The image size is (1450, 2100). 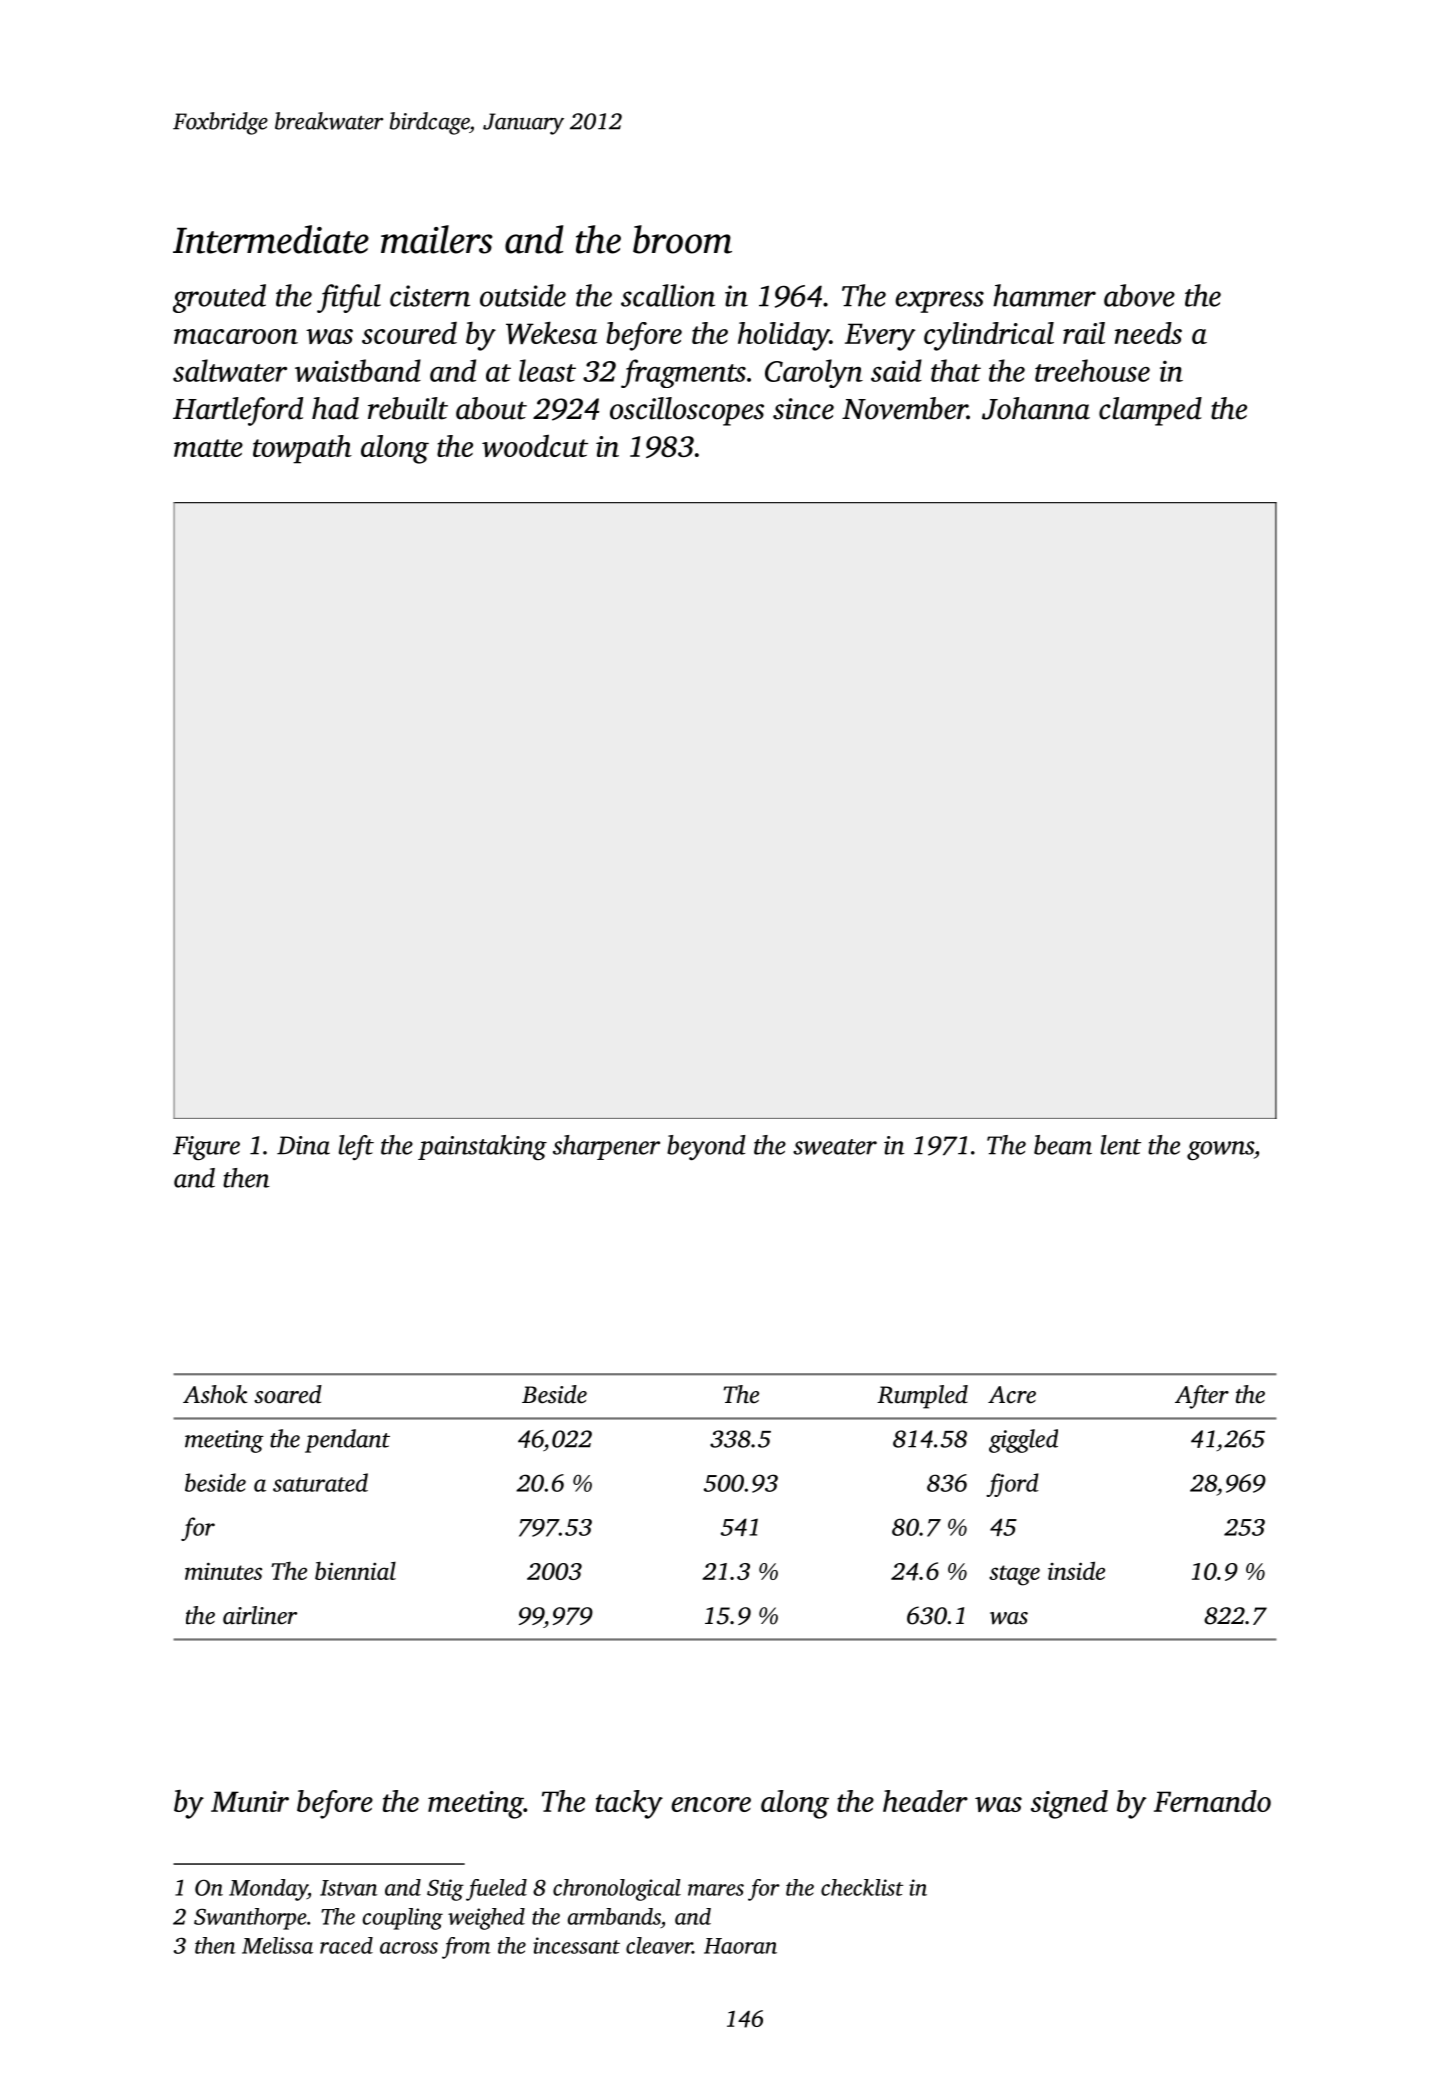 I want to click on matte, so click(x=208, y=448).
